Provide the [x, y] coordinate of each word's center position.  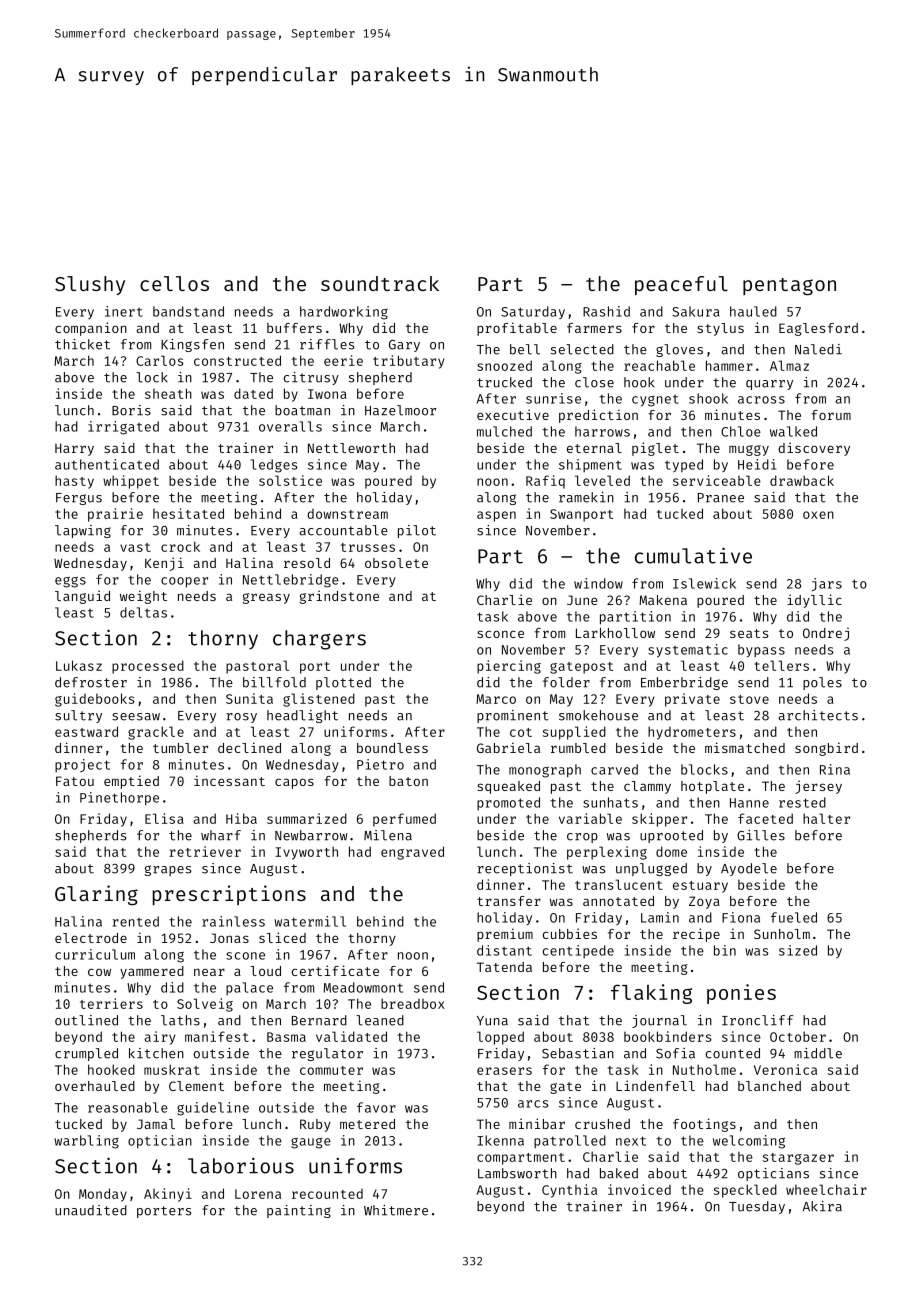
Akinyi [168, 1195]
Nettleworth [351, 448]
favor [376, 1107]
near [209, 972]
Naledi [818, 349]
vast [135, 547]
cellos [174, 283]
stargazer [798, 1159]
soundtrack [380, 283]
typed [684, 465]
